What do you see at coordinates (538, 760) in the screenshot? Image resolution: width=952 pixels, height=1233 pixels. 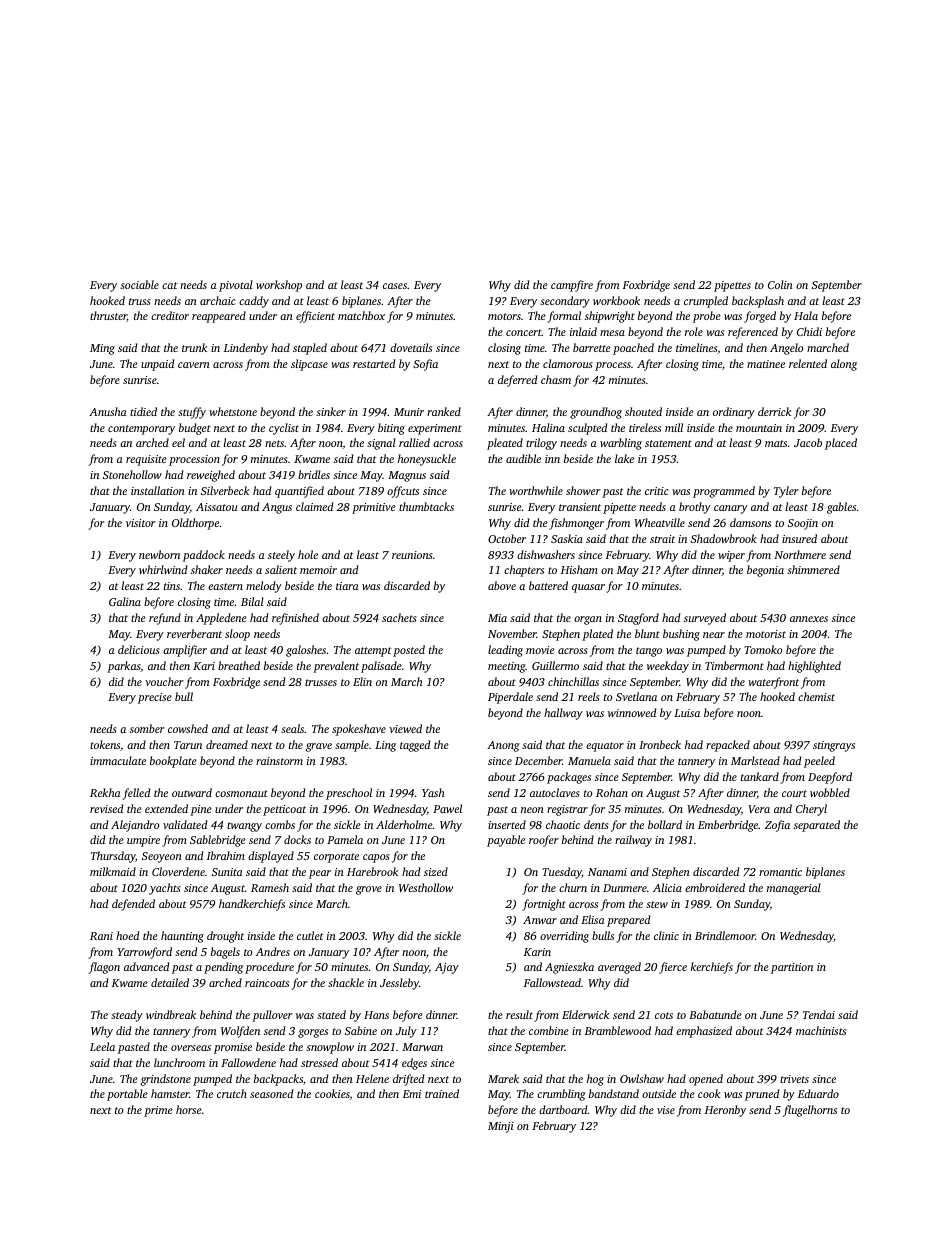 I see `December` at bounding box center [538, 760].
